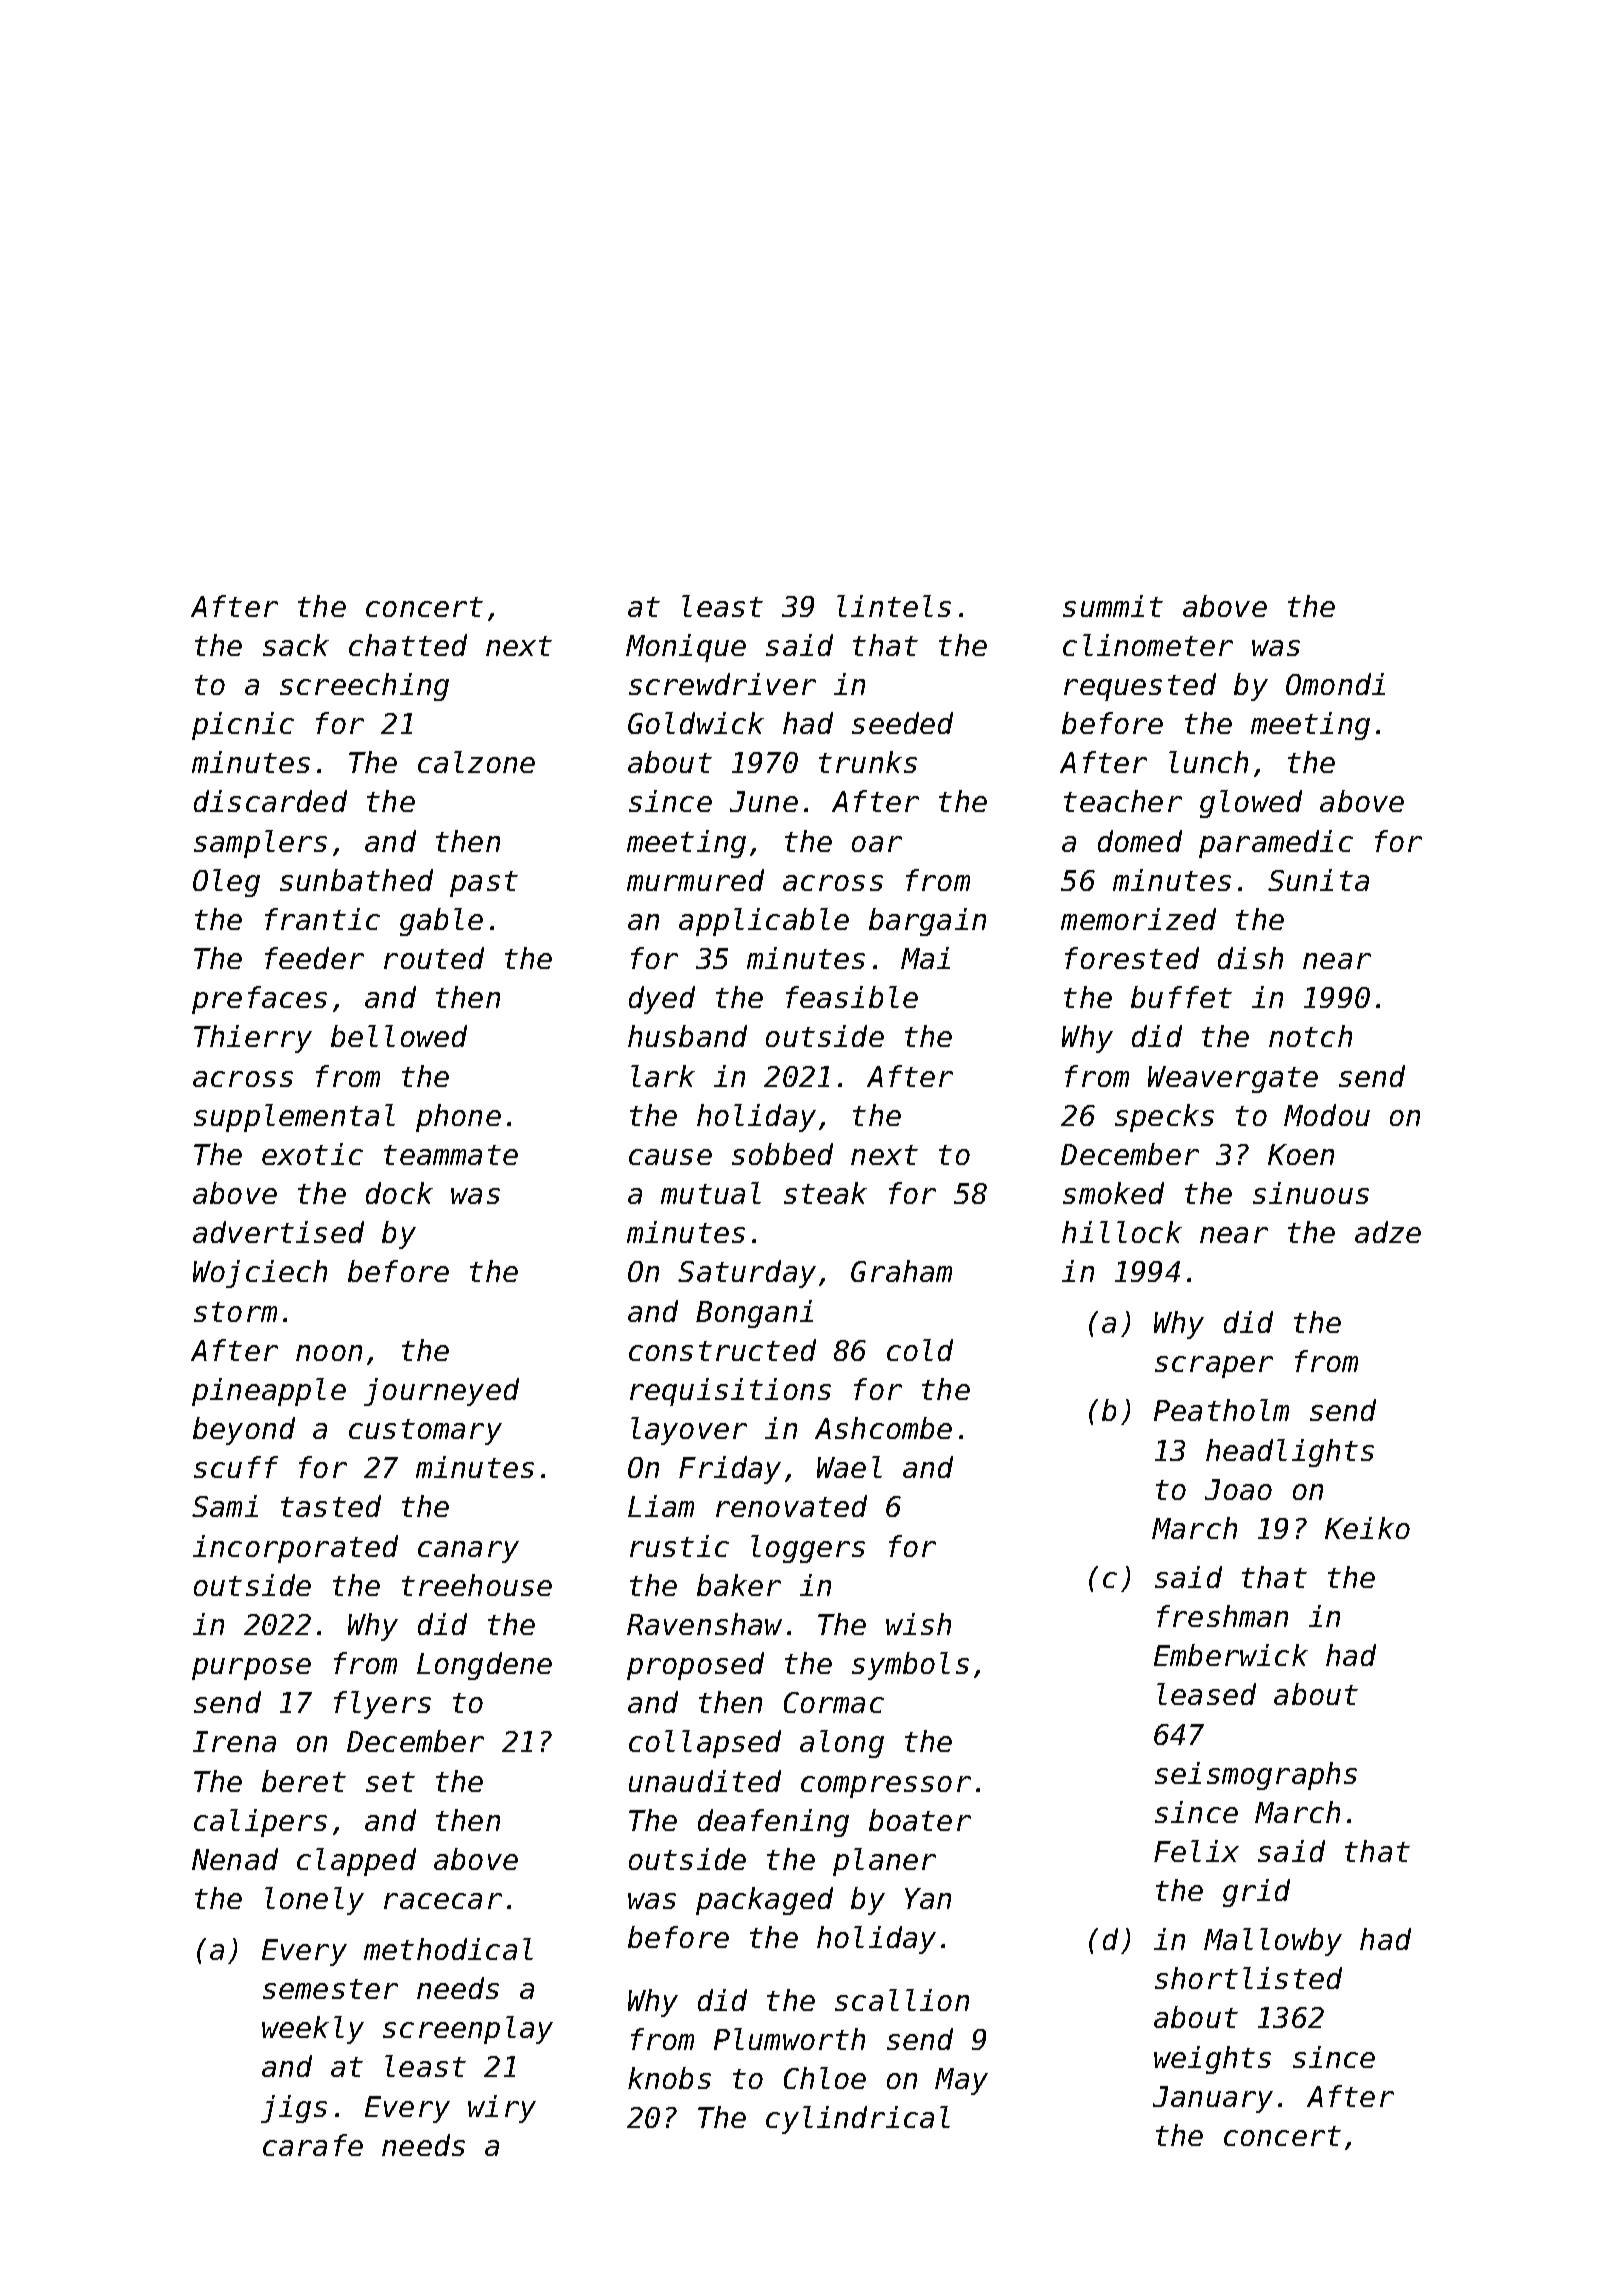  Describe the element at coordinates (304, 1781) in the document. I see `beret` at that location.
